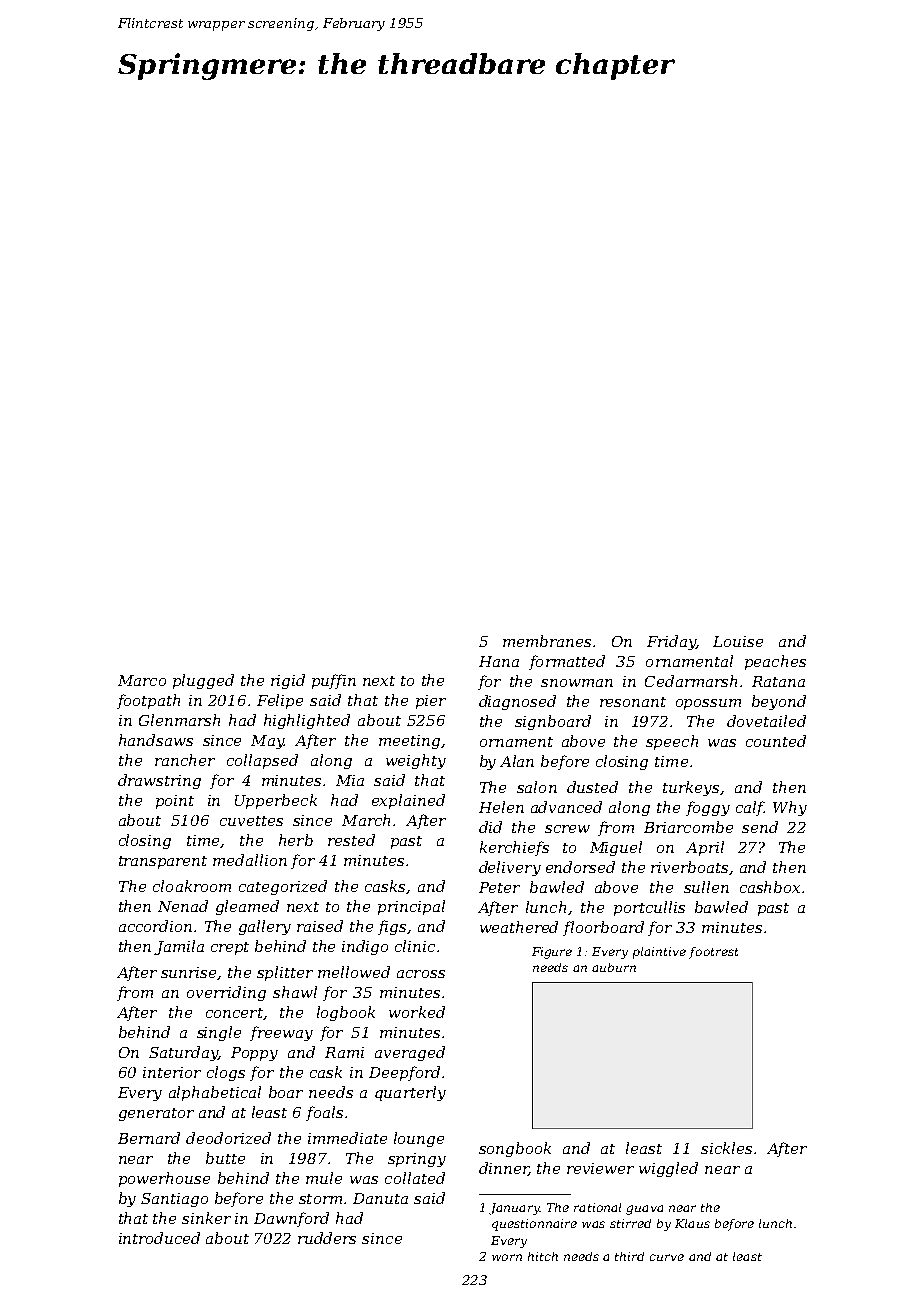 The height and width of the page is (1308, 924). Describe the element at coordinates (288, 681) in the page. I see `rigid` at that location.
